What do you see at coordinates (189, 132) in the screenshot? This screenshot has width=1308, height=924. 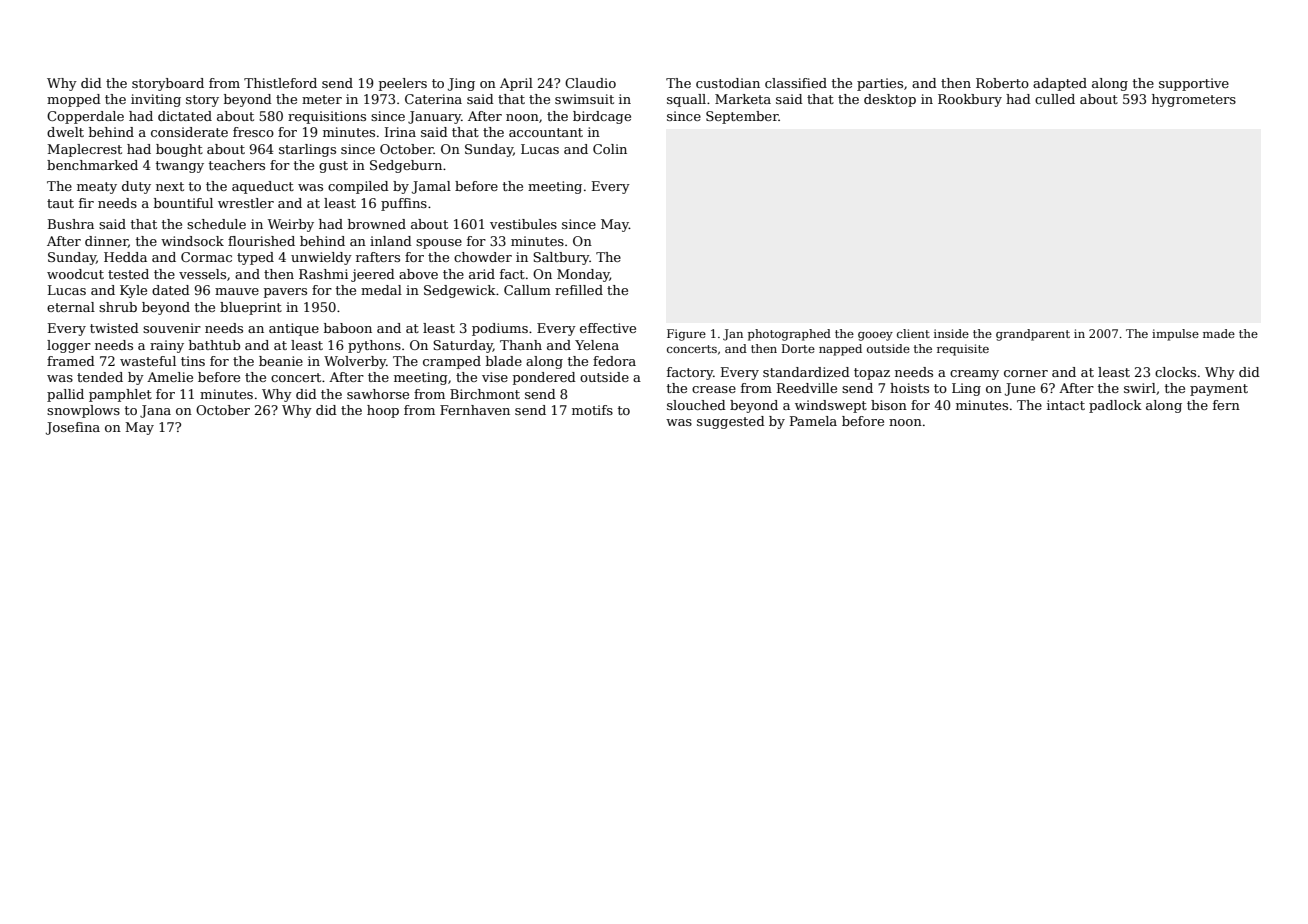 I see `considerate` at bounding box center [189, 132].
